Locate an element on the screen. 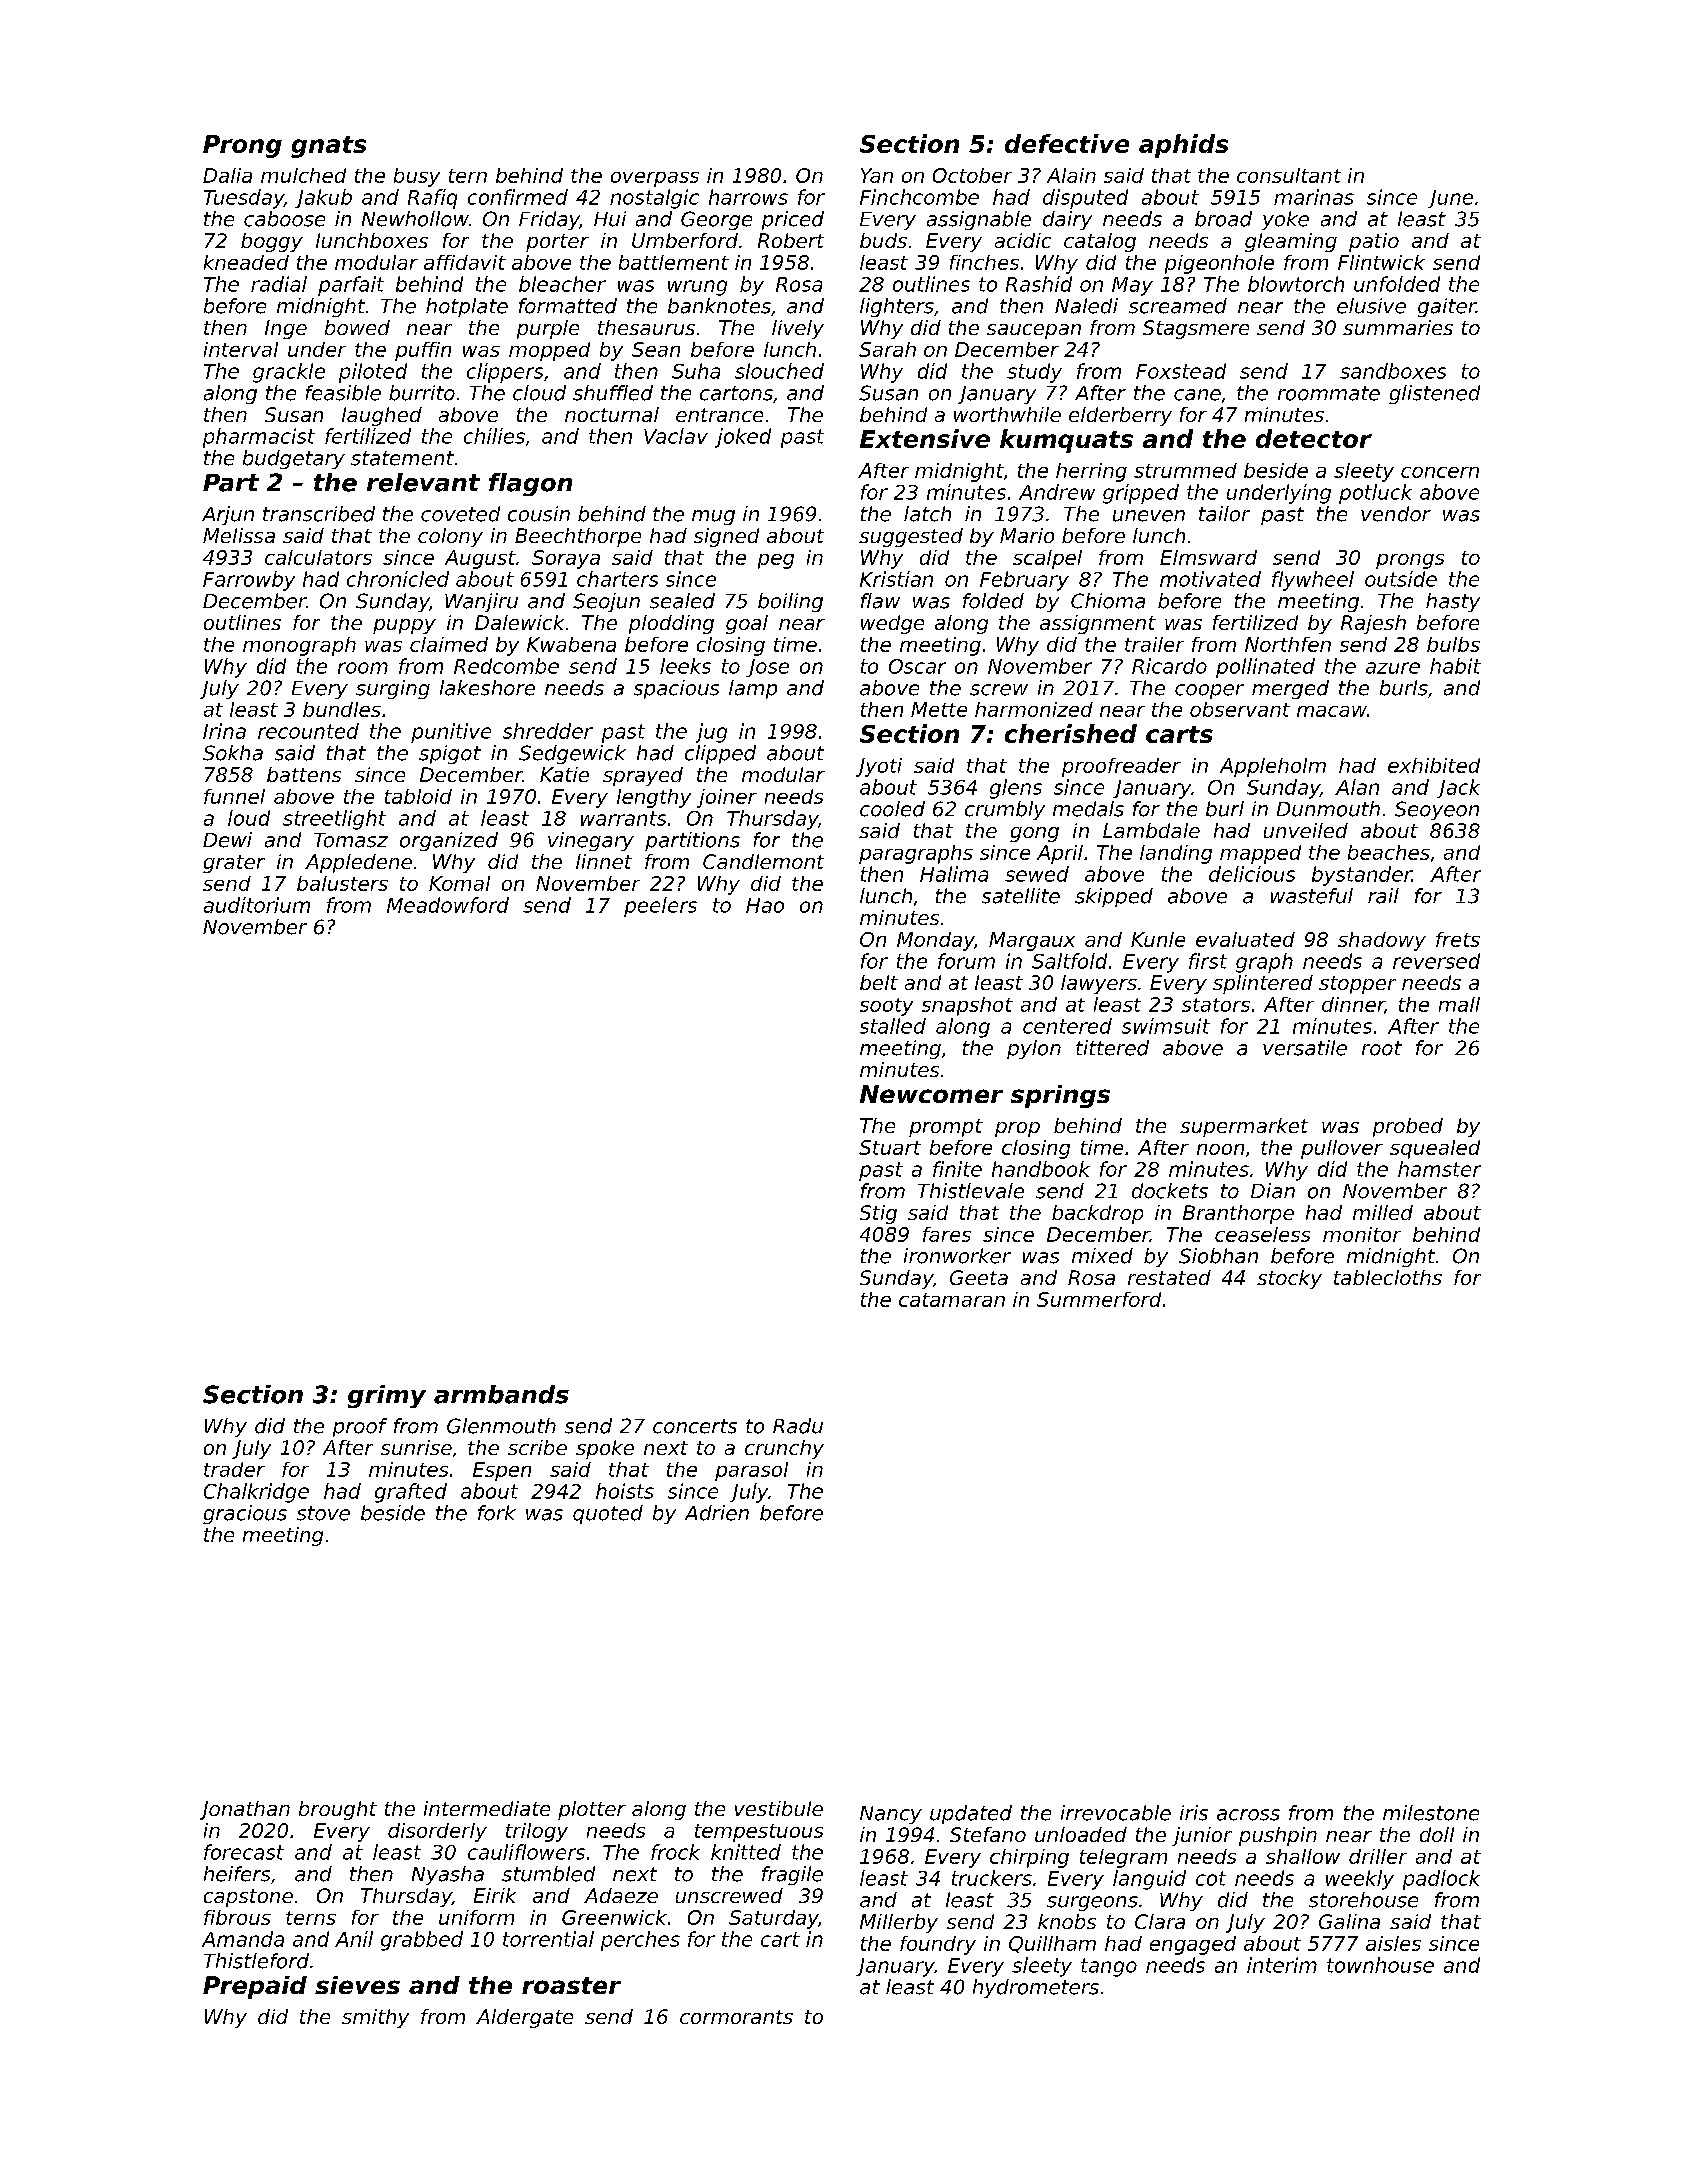 The width and height of the screenshot is (1683, 2178). smithy is located at coordinates (375, 2018).
